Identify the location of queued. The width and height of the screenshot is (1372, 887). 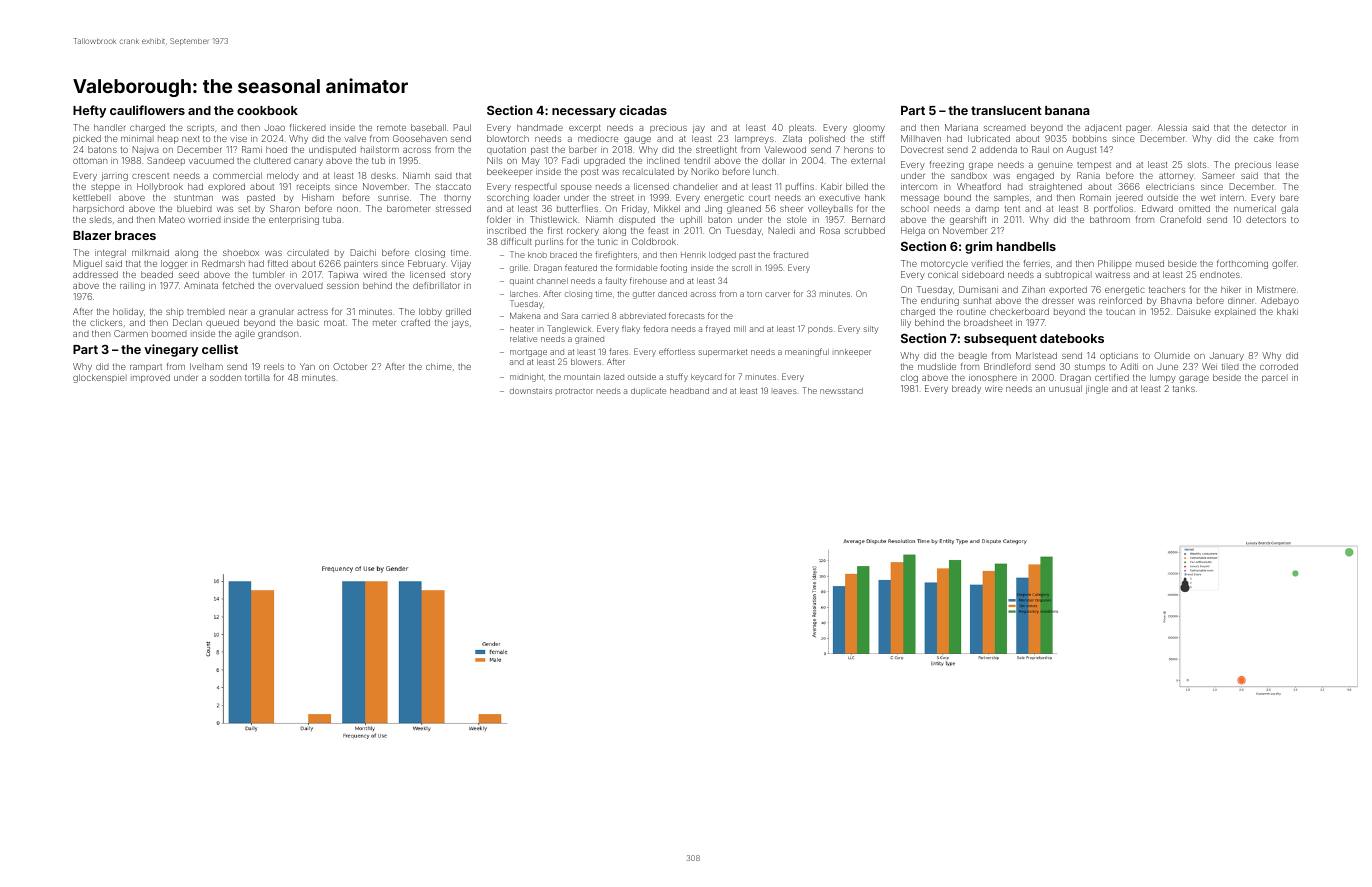
(222, 323).
